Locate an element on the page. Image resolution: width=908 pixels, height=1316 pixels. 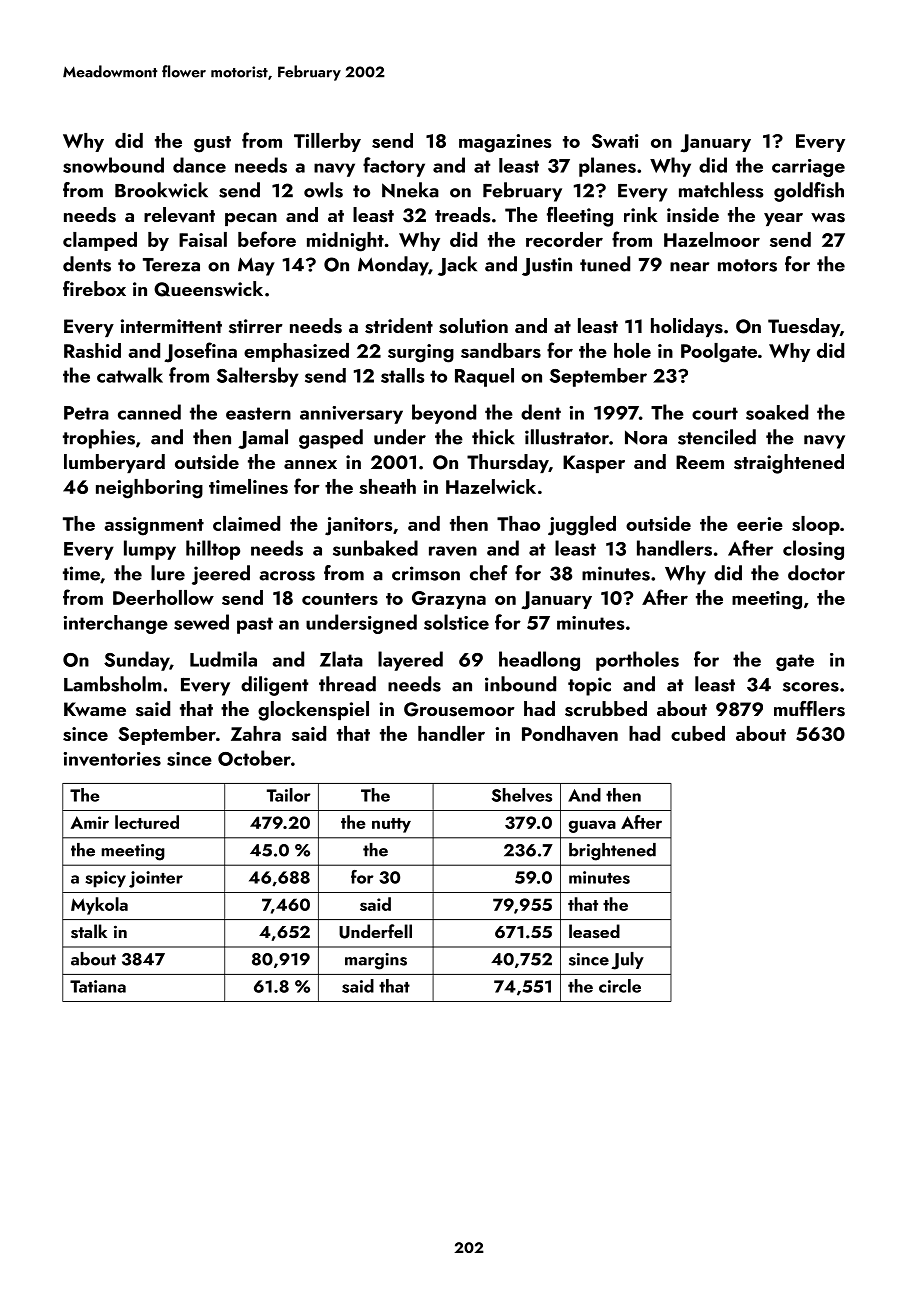
factory is located at coordinates (394, 167).
